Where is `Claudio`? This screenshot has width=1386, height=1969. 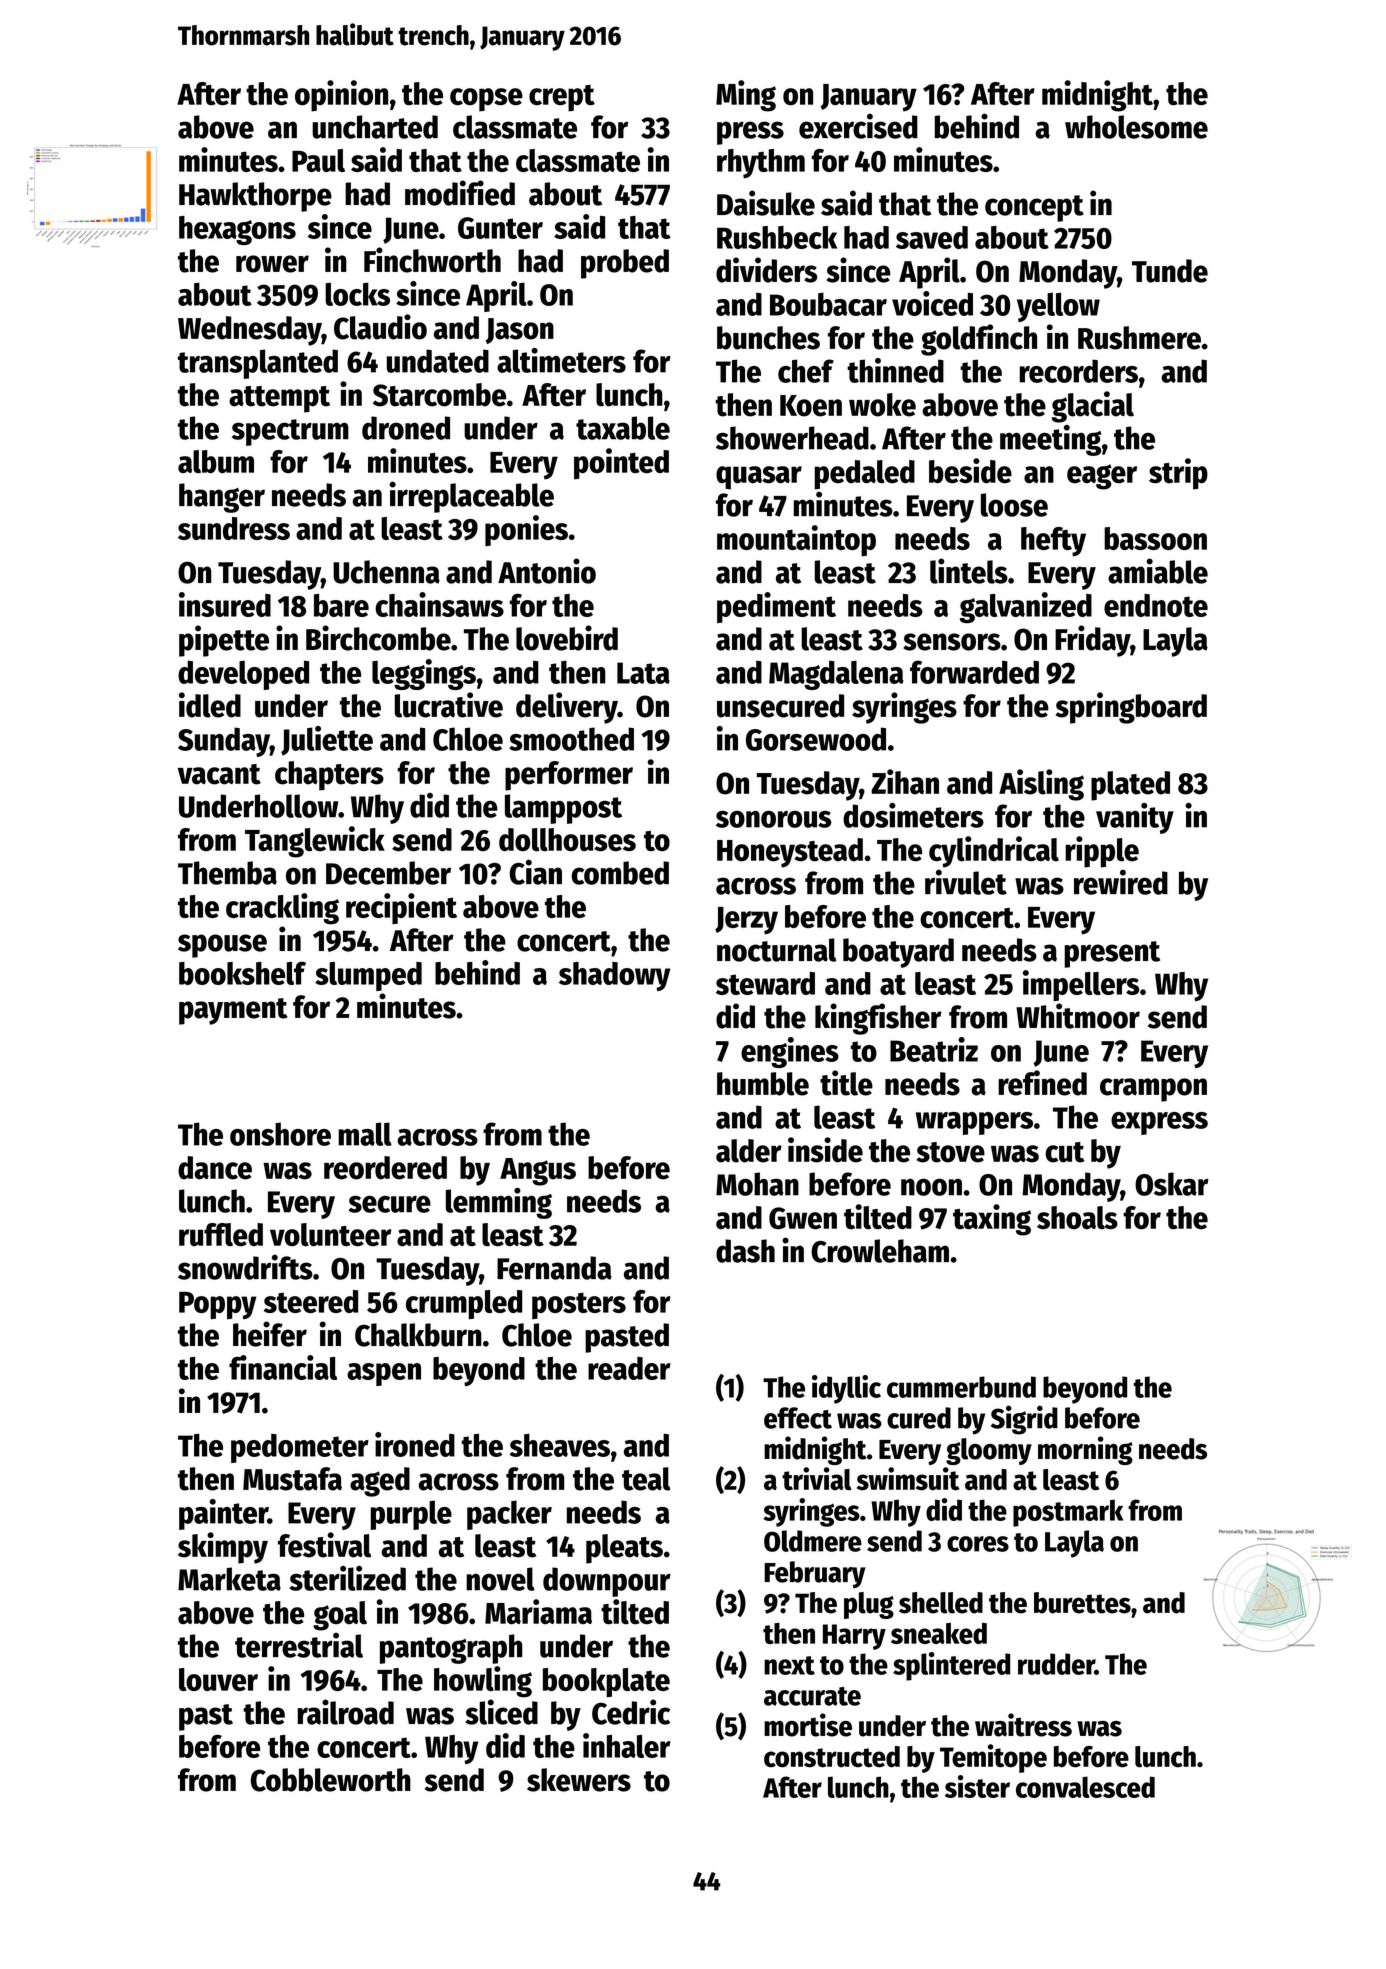 Claudio is located at coordinates (380, 327).
